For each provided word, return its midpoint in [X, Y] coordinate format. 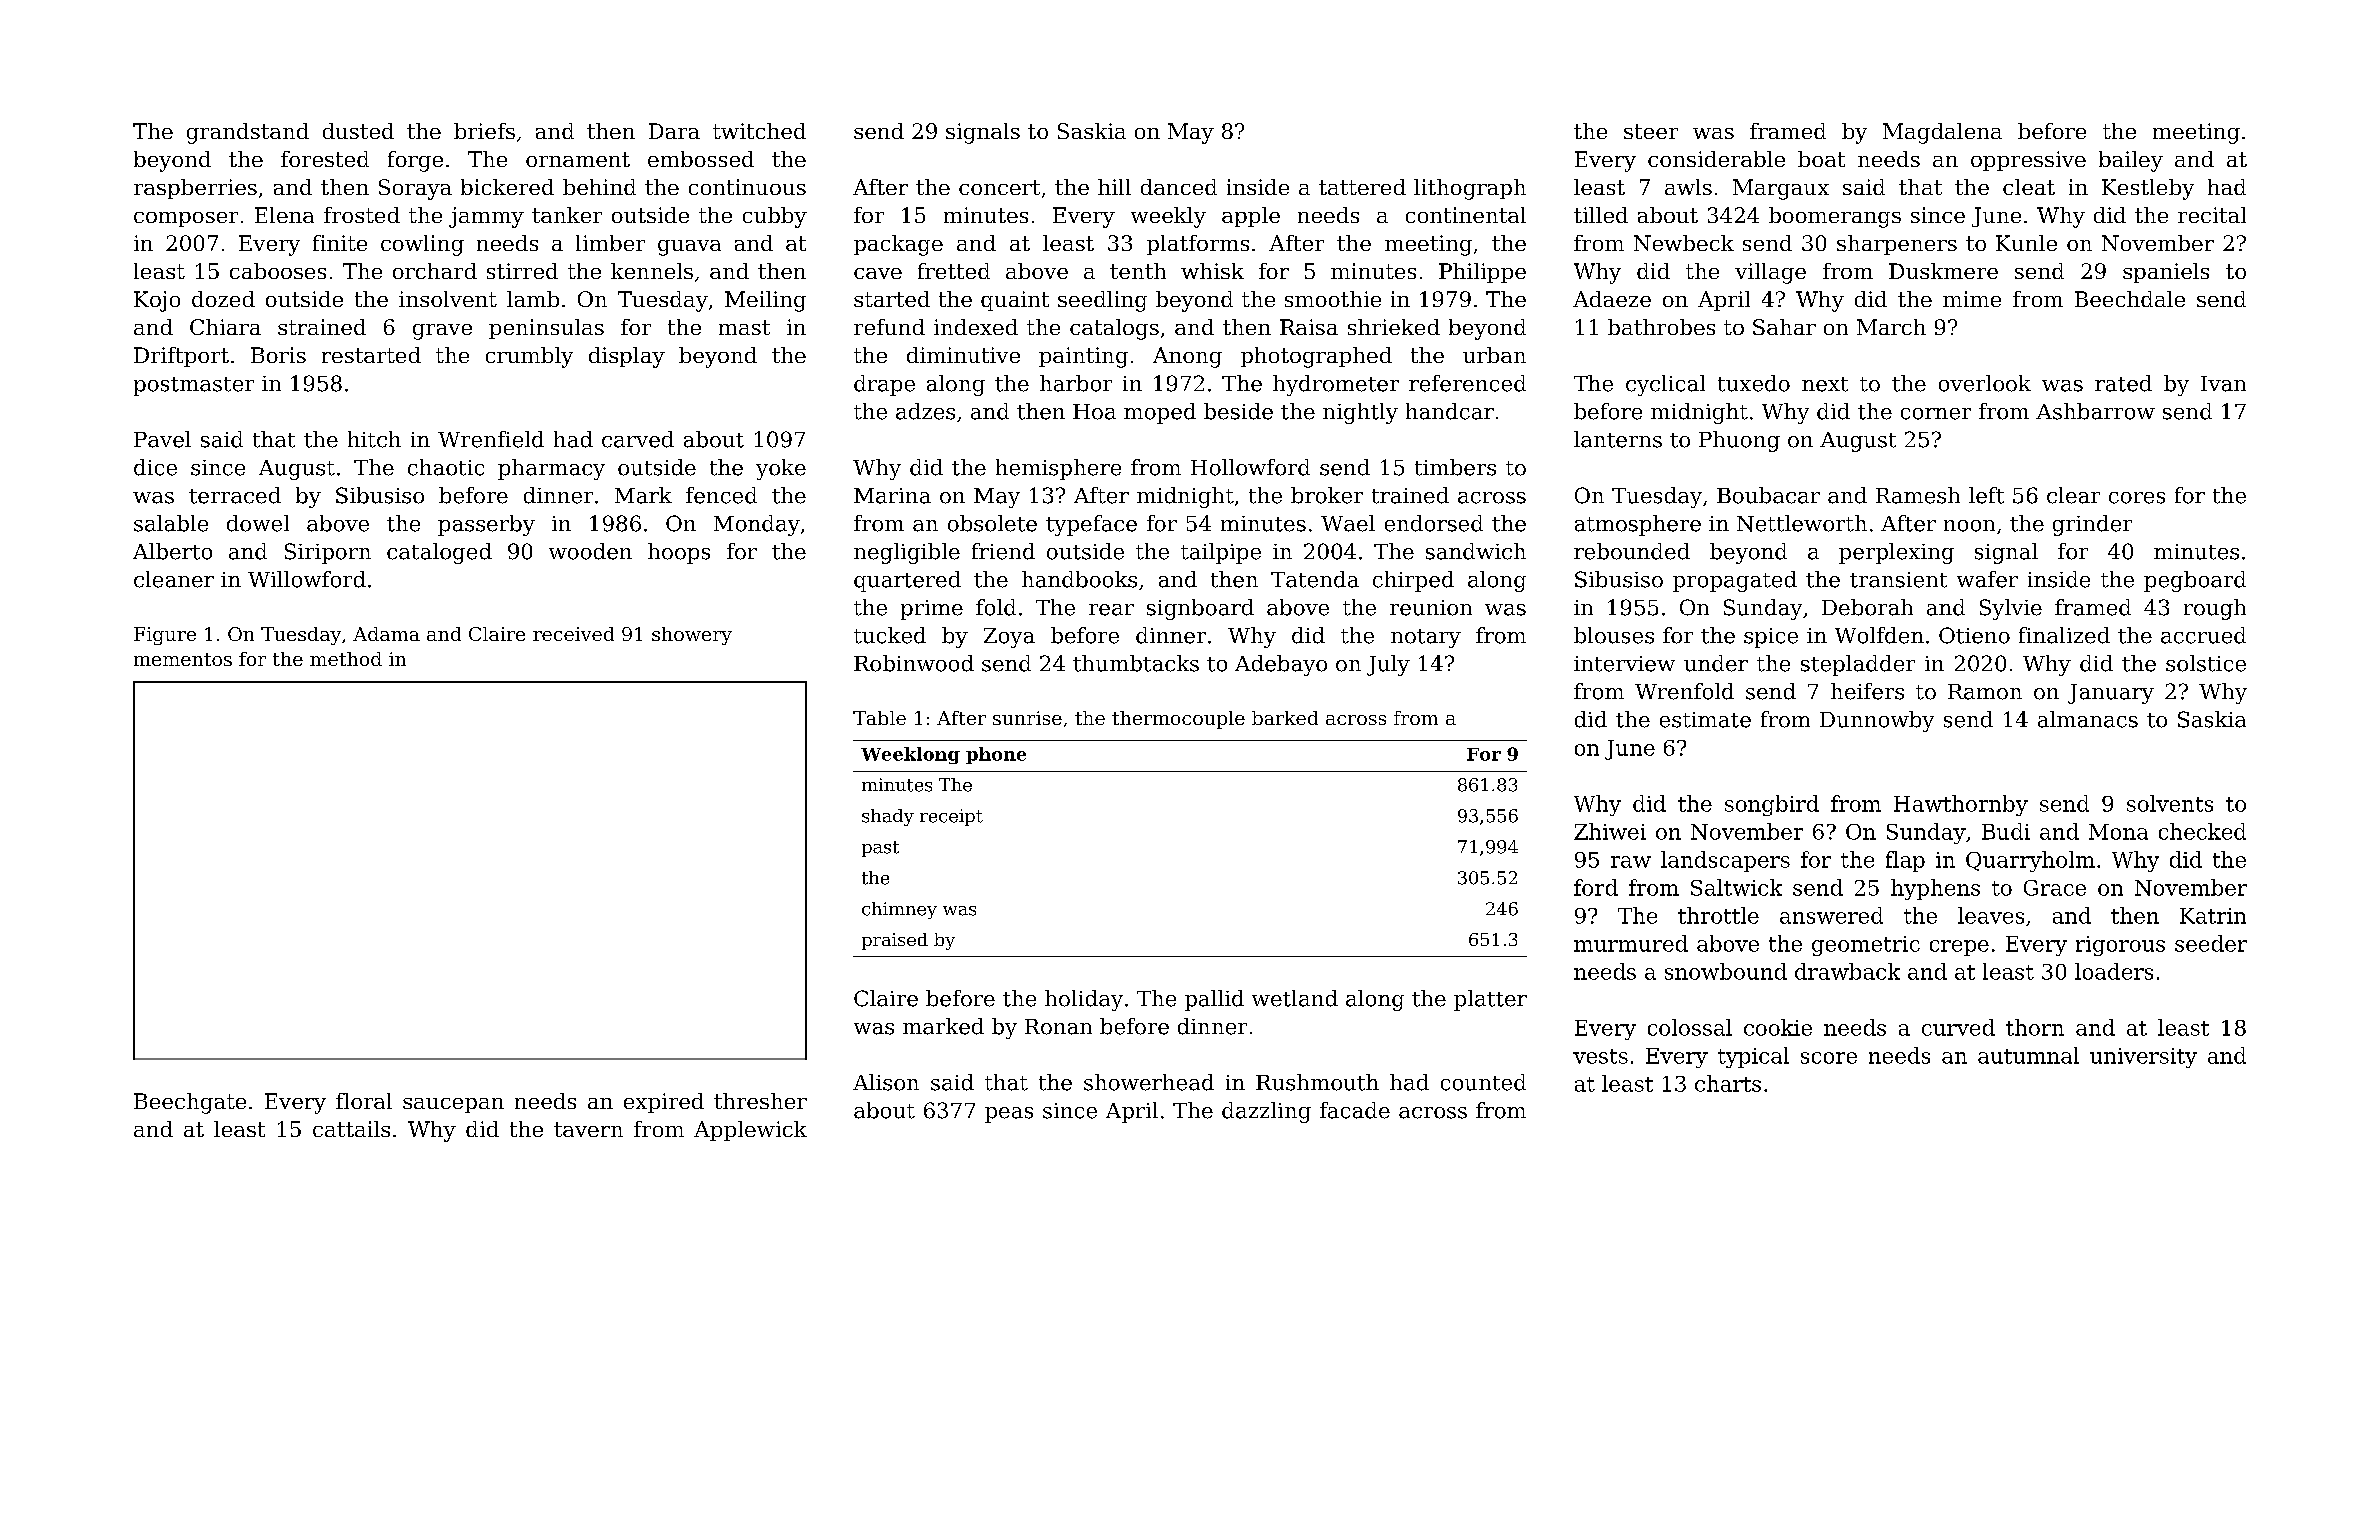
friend [1003, 551]
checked [2202, 831]
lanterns [1618, 439]
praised [895, 941]
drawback [1847, 971]
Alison [886, 1082]
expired [664, 1103]
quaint [1015, 301]
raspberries [195, 189]
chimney [899, 910]
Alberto [172, 551]
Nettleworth [1802, 523]
